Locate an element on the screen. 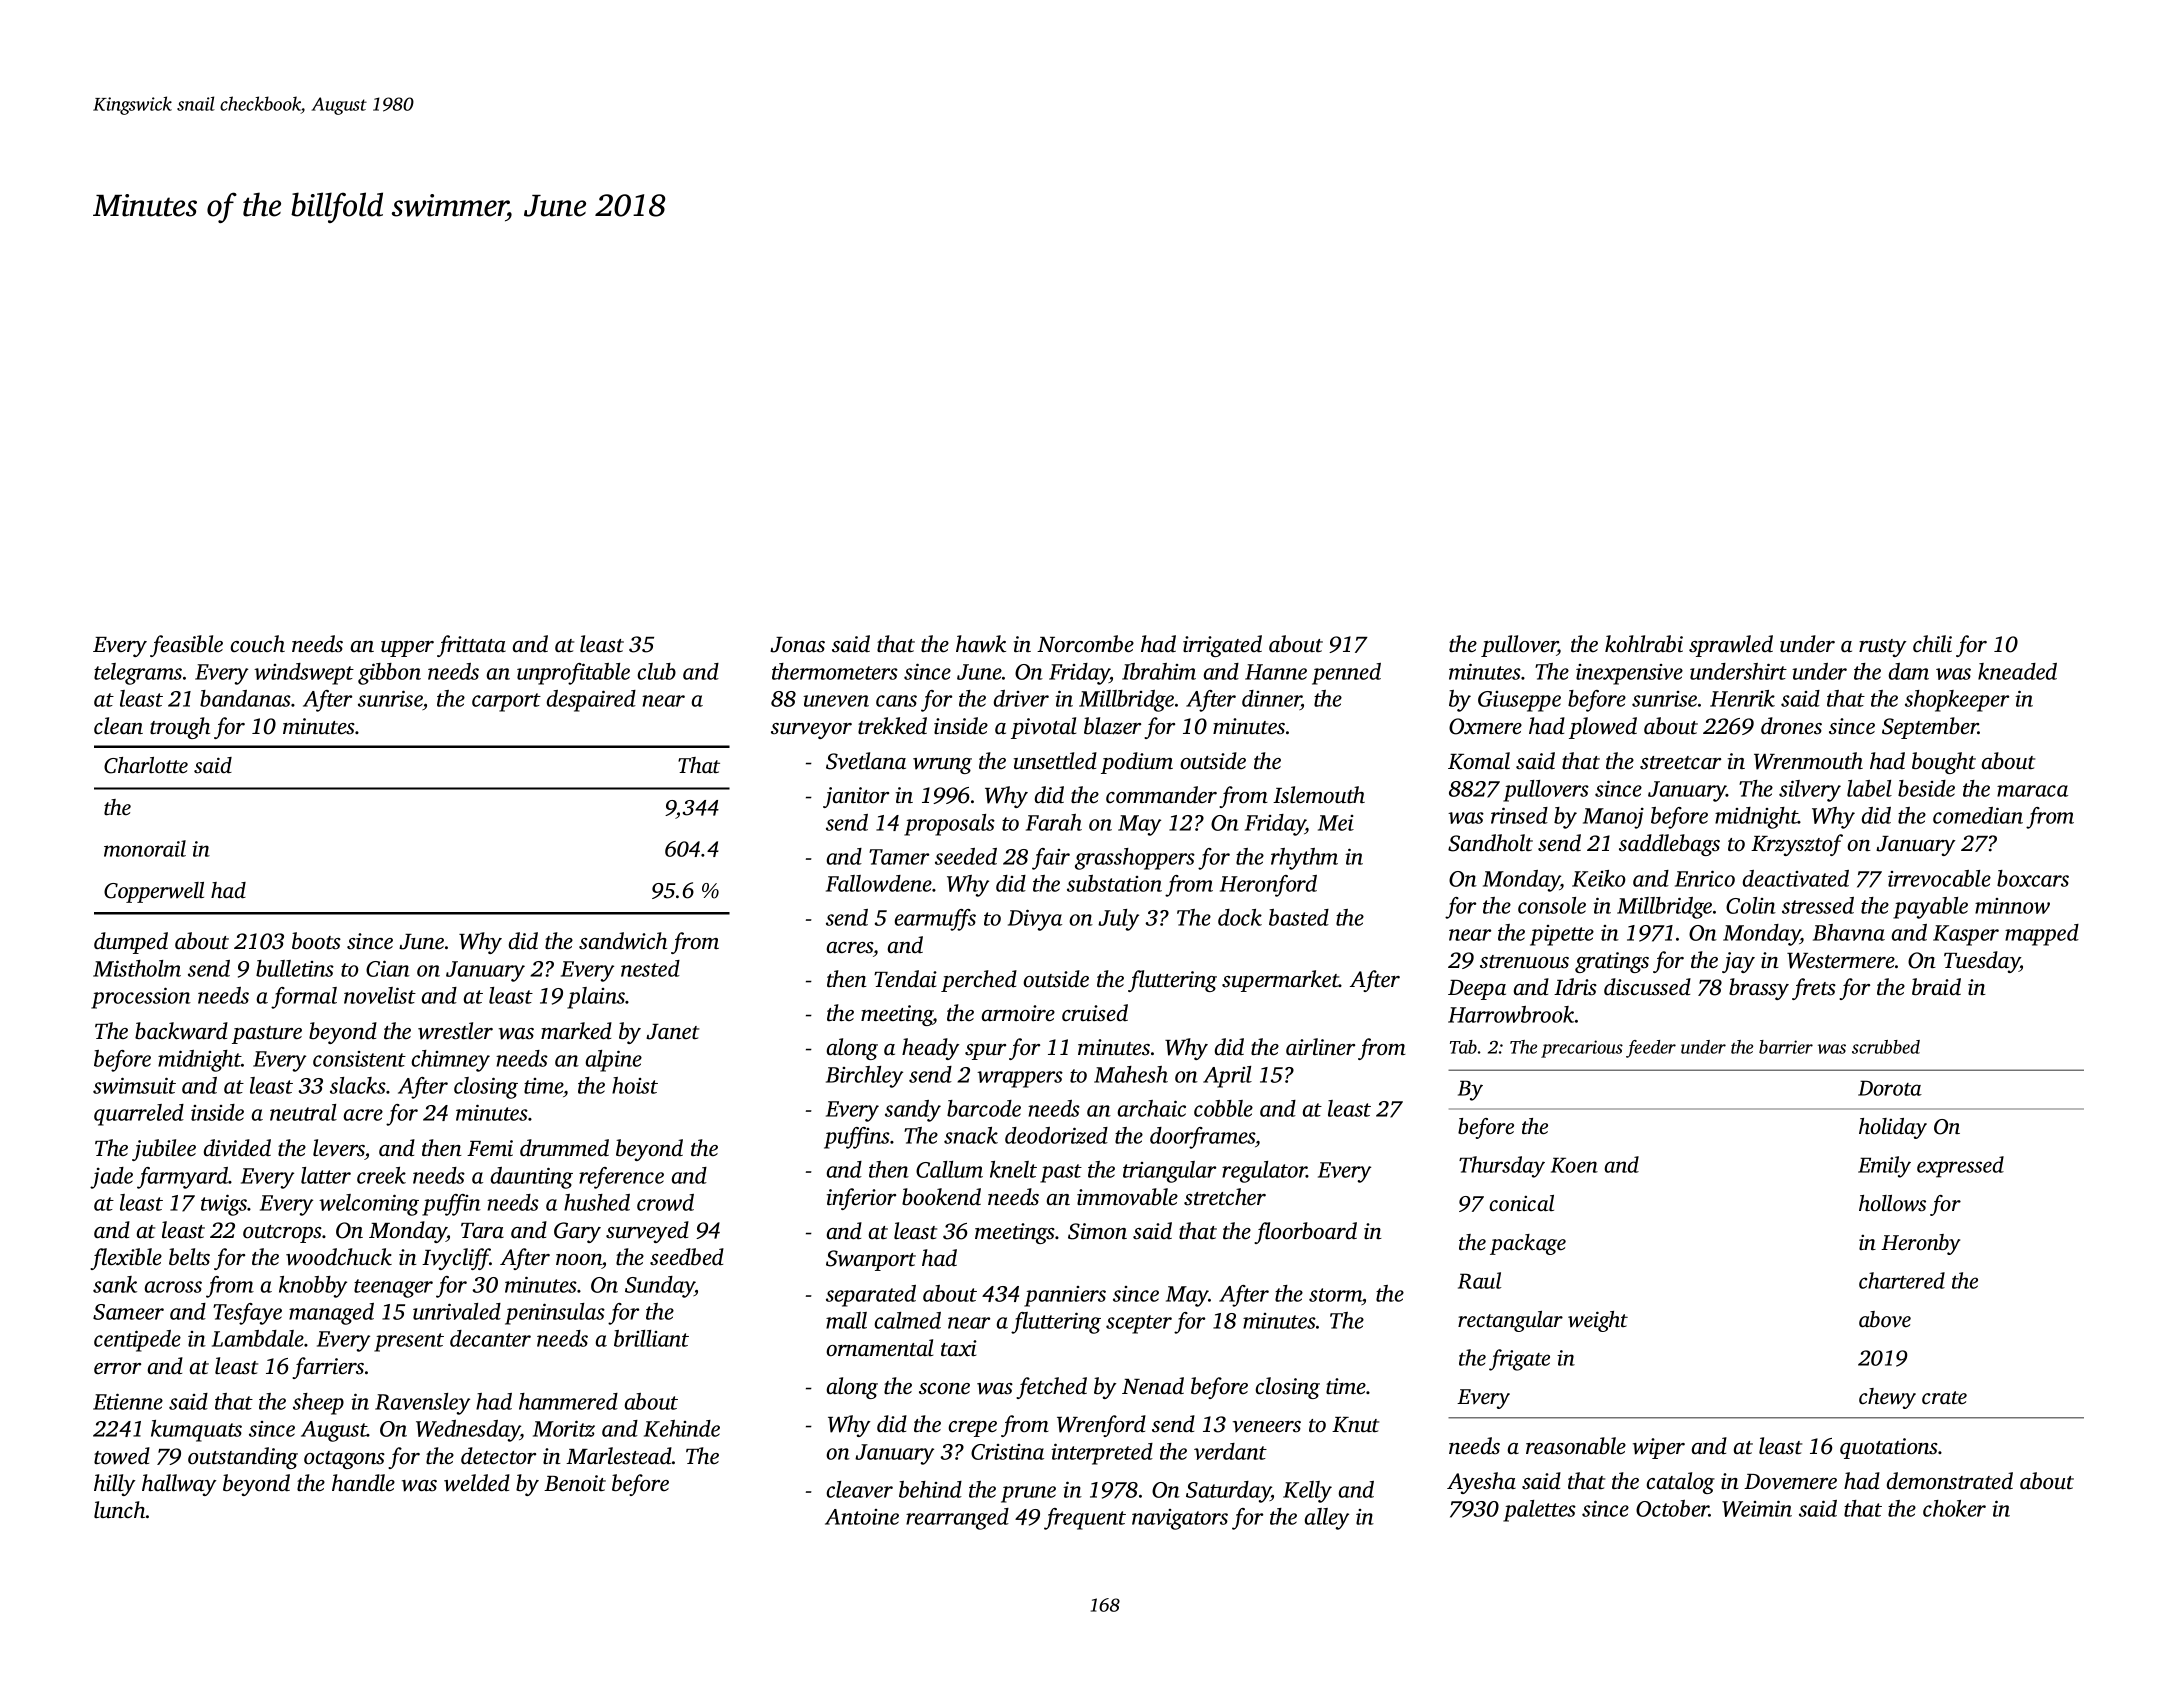 This screenshot has height=1683, width=2178. chili is located at coordinates (1932, 643).
